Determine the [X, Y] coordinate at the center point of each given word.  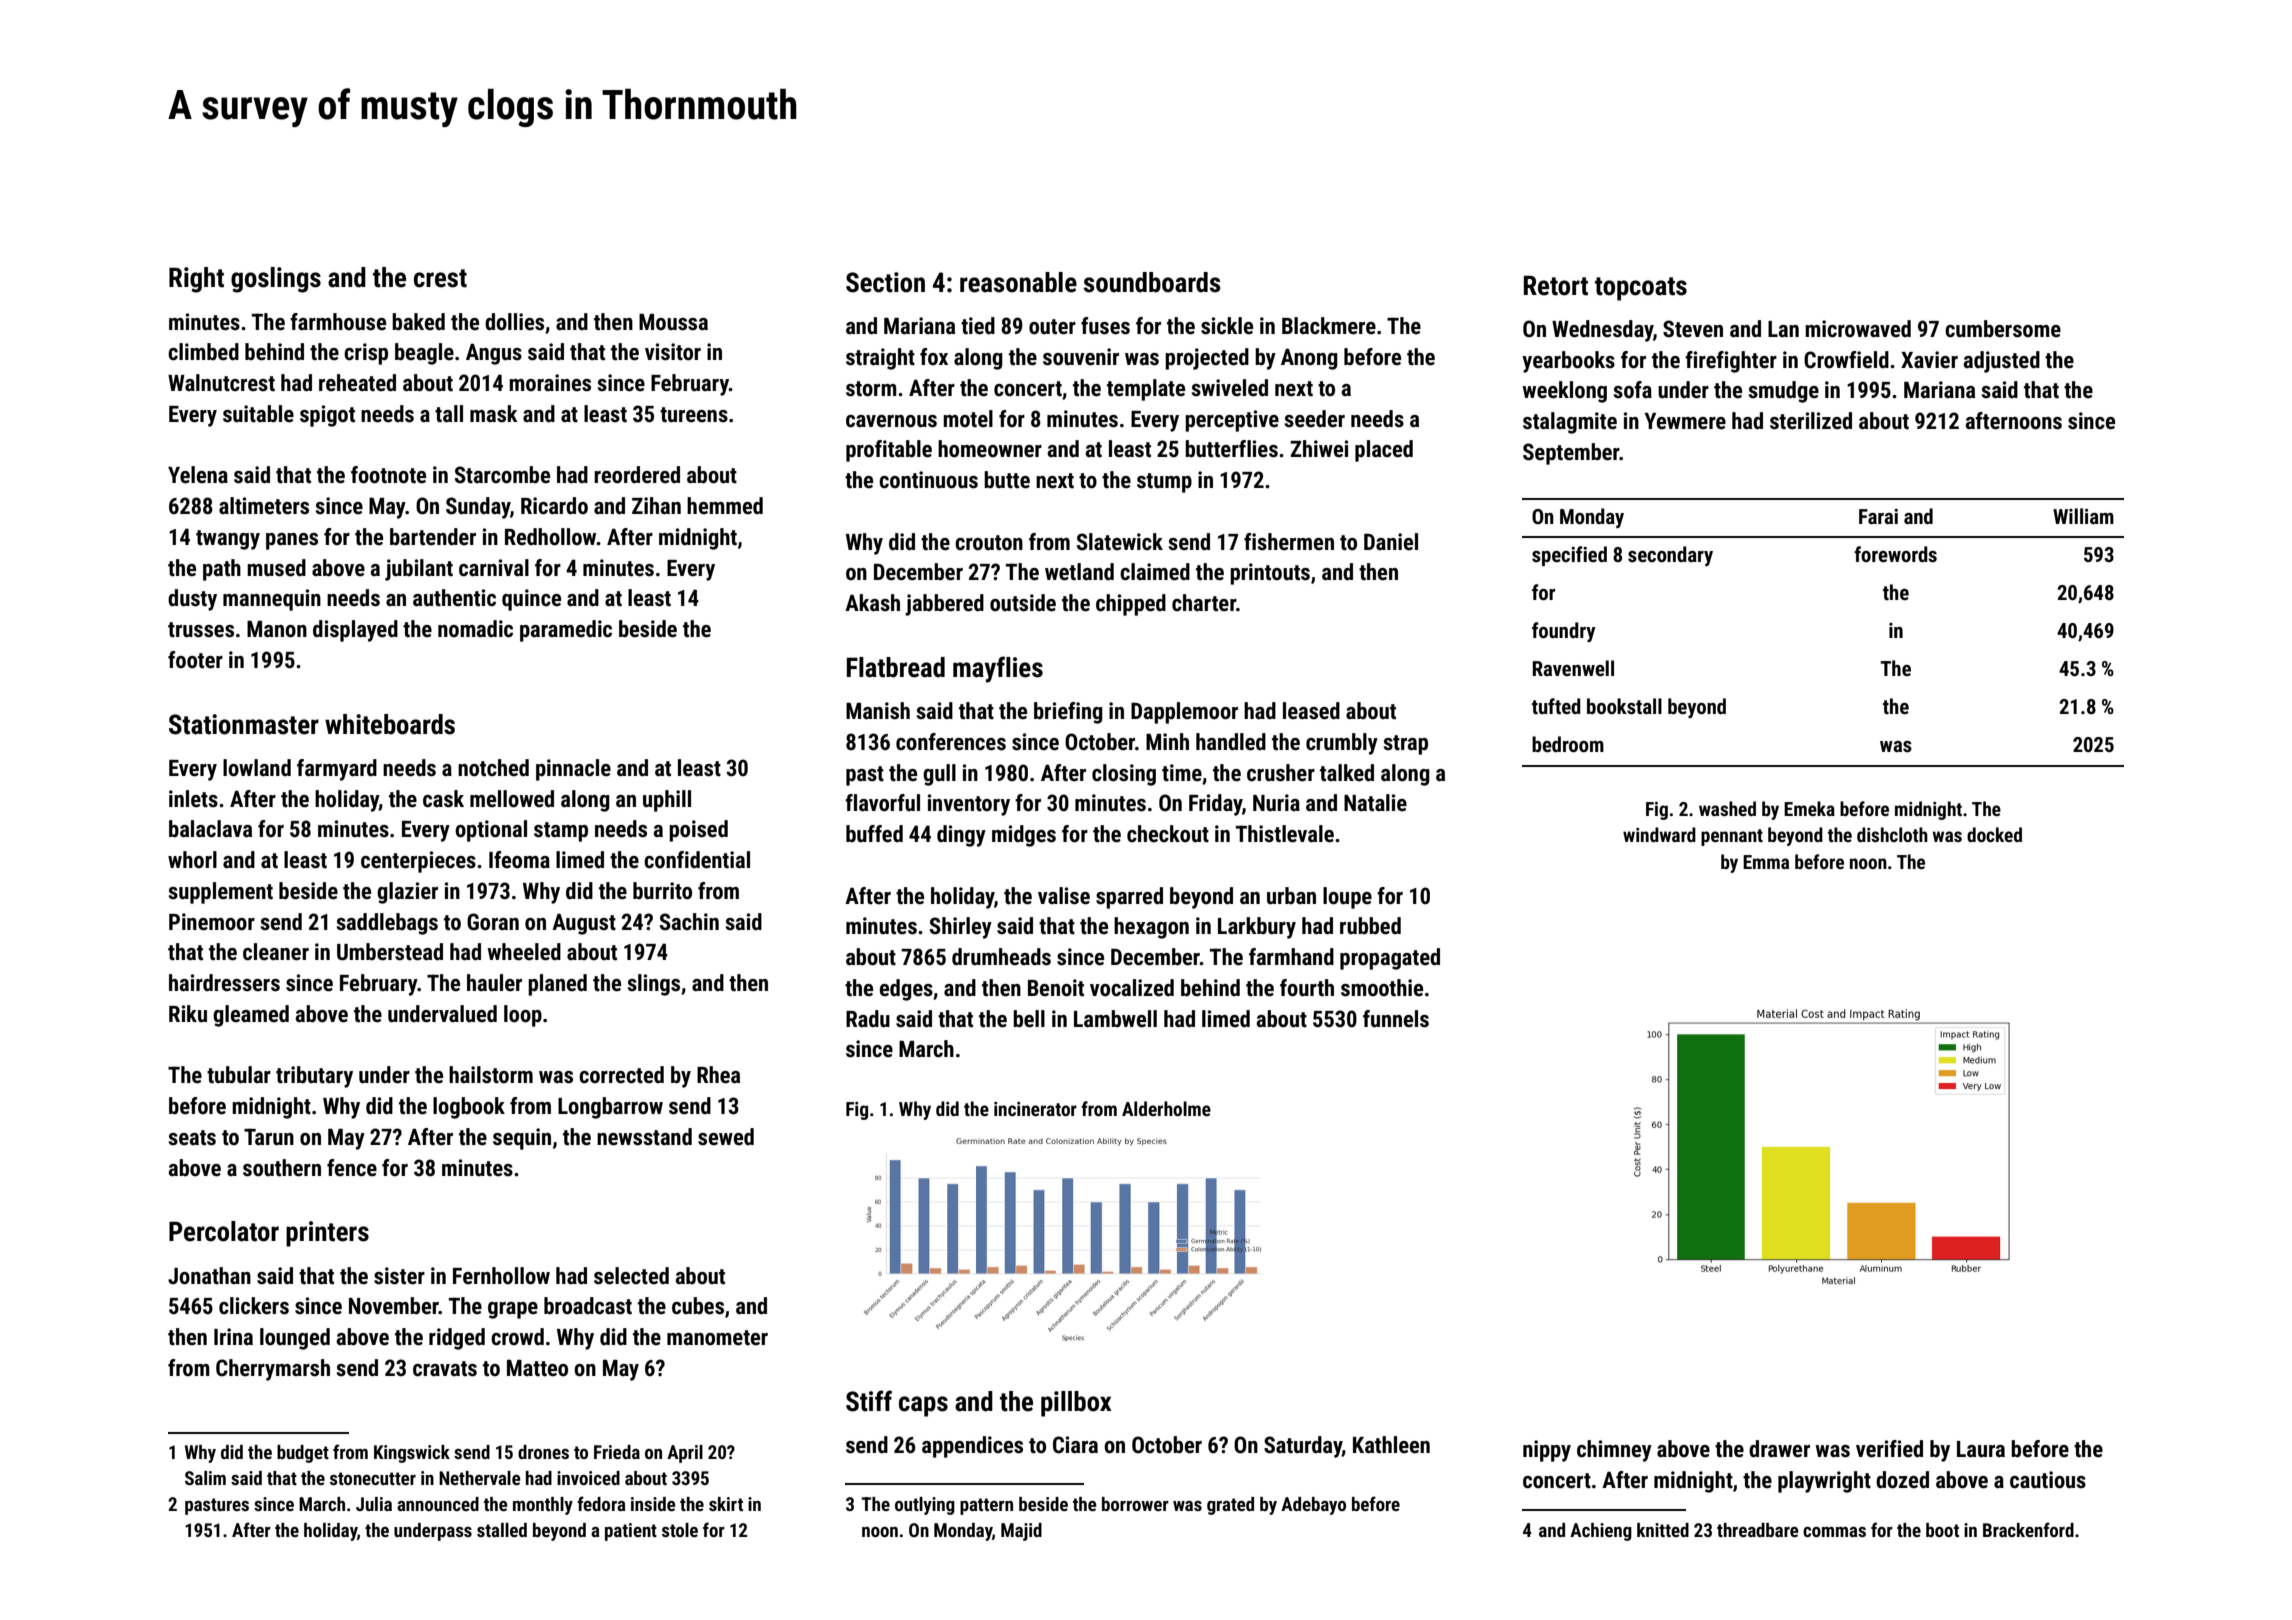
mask [494, 414]
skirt [726, 1504]
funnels [1396, 1019]
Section [885, 282]
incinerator [1035, 1109]
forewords [1895, 554]
